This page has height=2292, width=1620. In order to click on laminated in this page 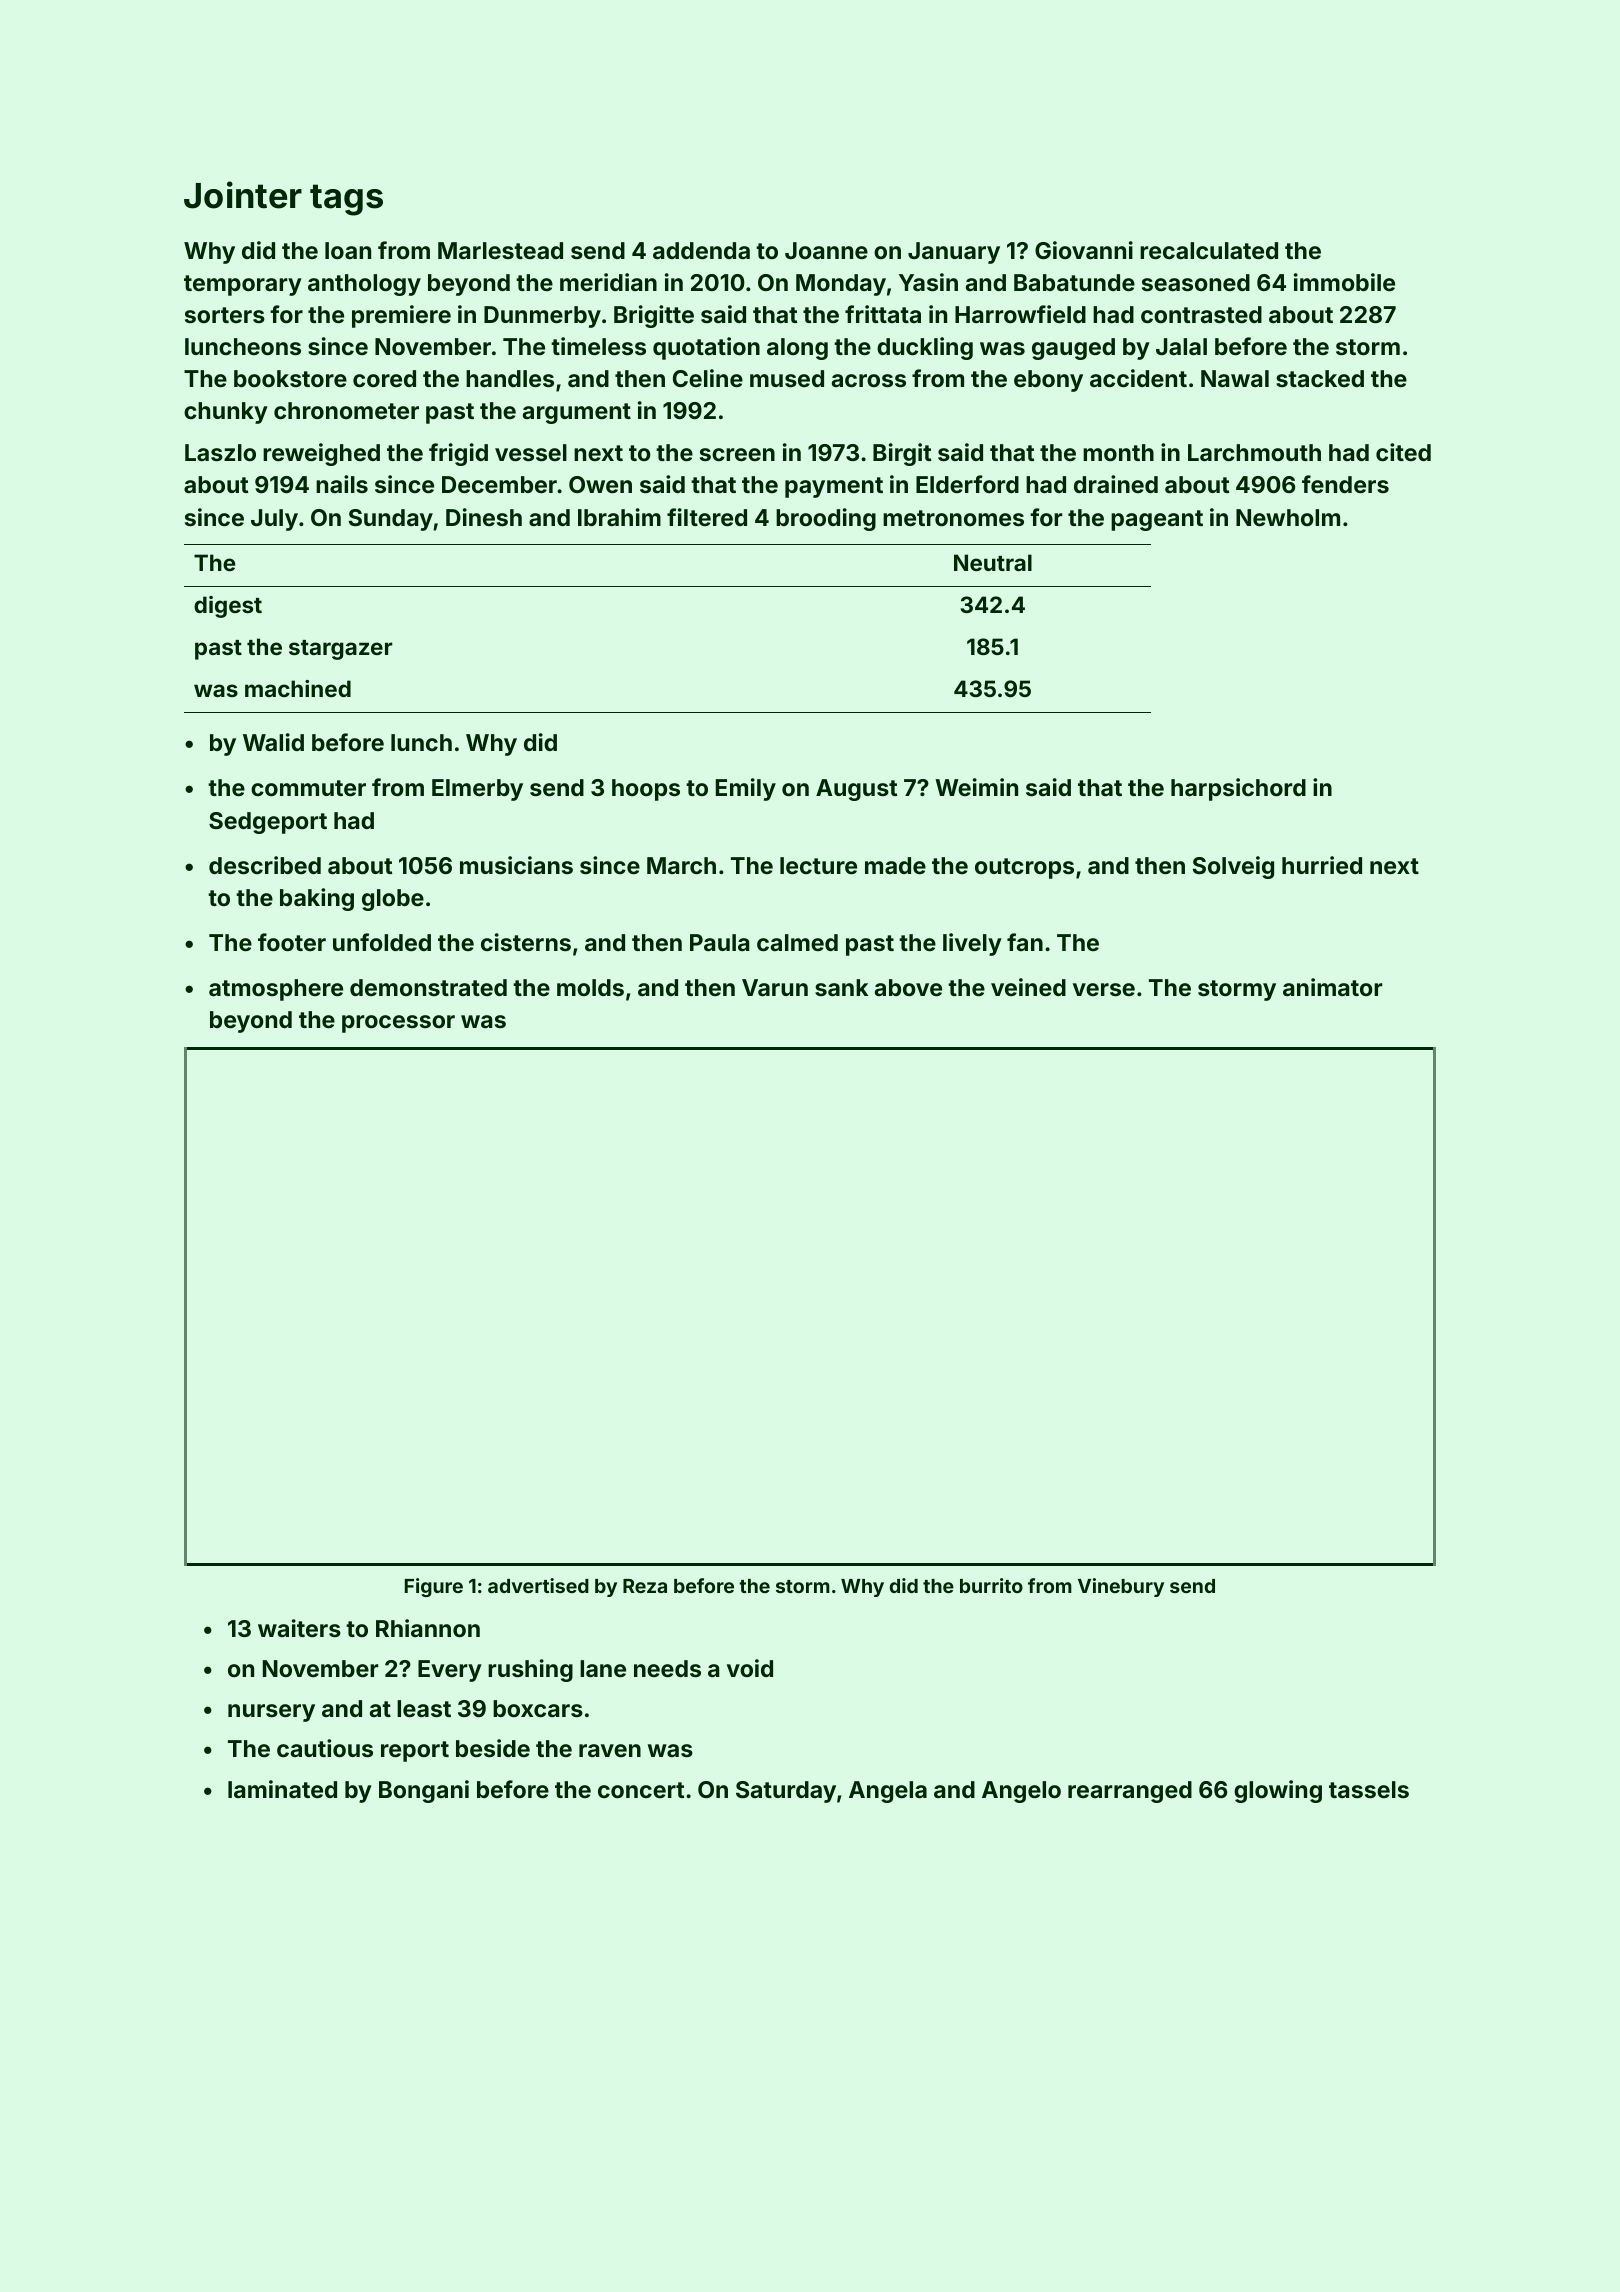, I will do `click(282, 1789)`.
